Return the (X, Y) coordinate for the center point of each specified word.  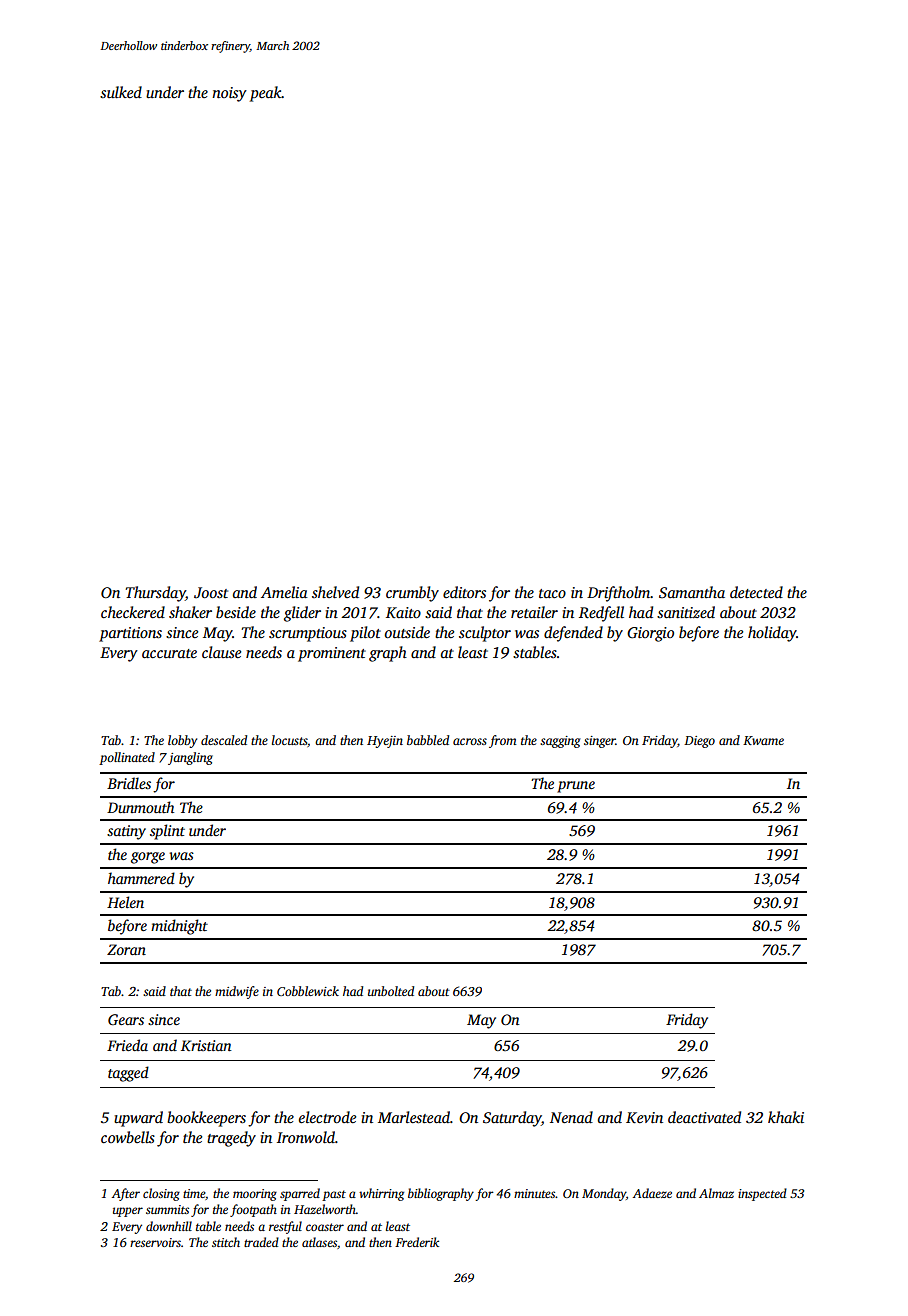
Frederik (417, 1242)
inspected (762, 1194)
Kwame (763, 740)
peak (266, 94)
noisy (229, 94)
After (126, 1194)
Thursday (155, 594)
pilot (365, 634)
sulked (121, 92)
